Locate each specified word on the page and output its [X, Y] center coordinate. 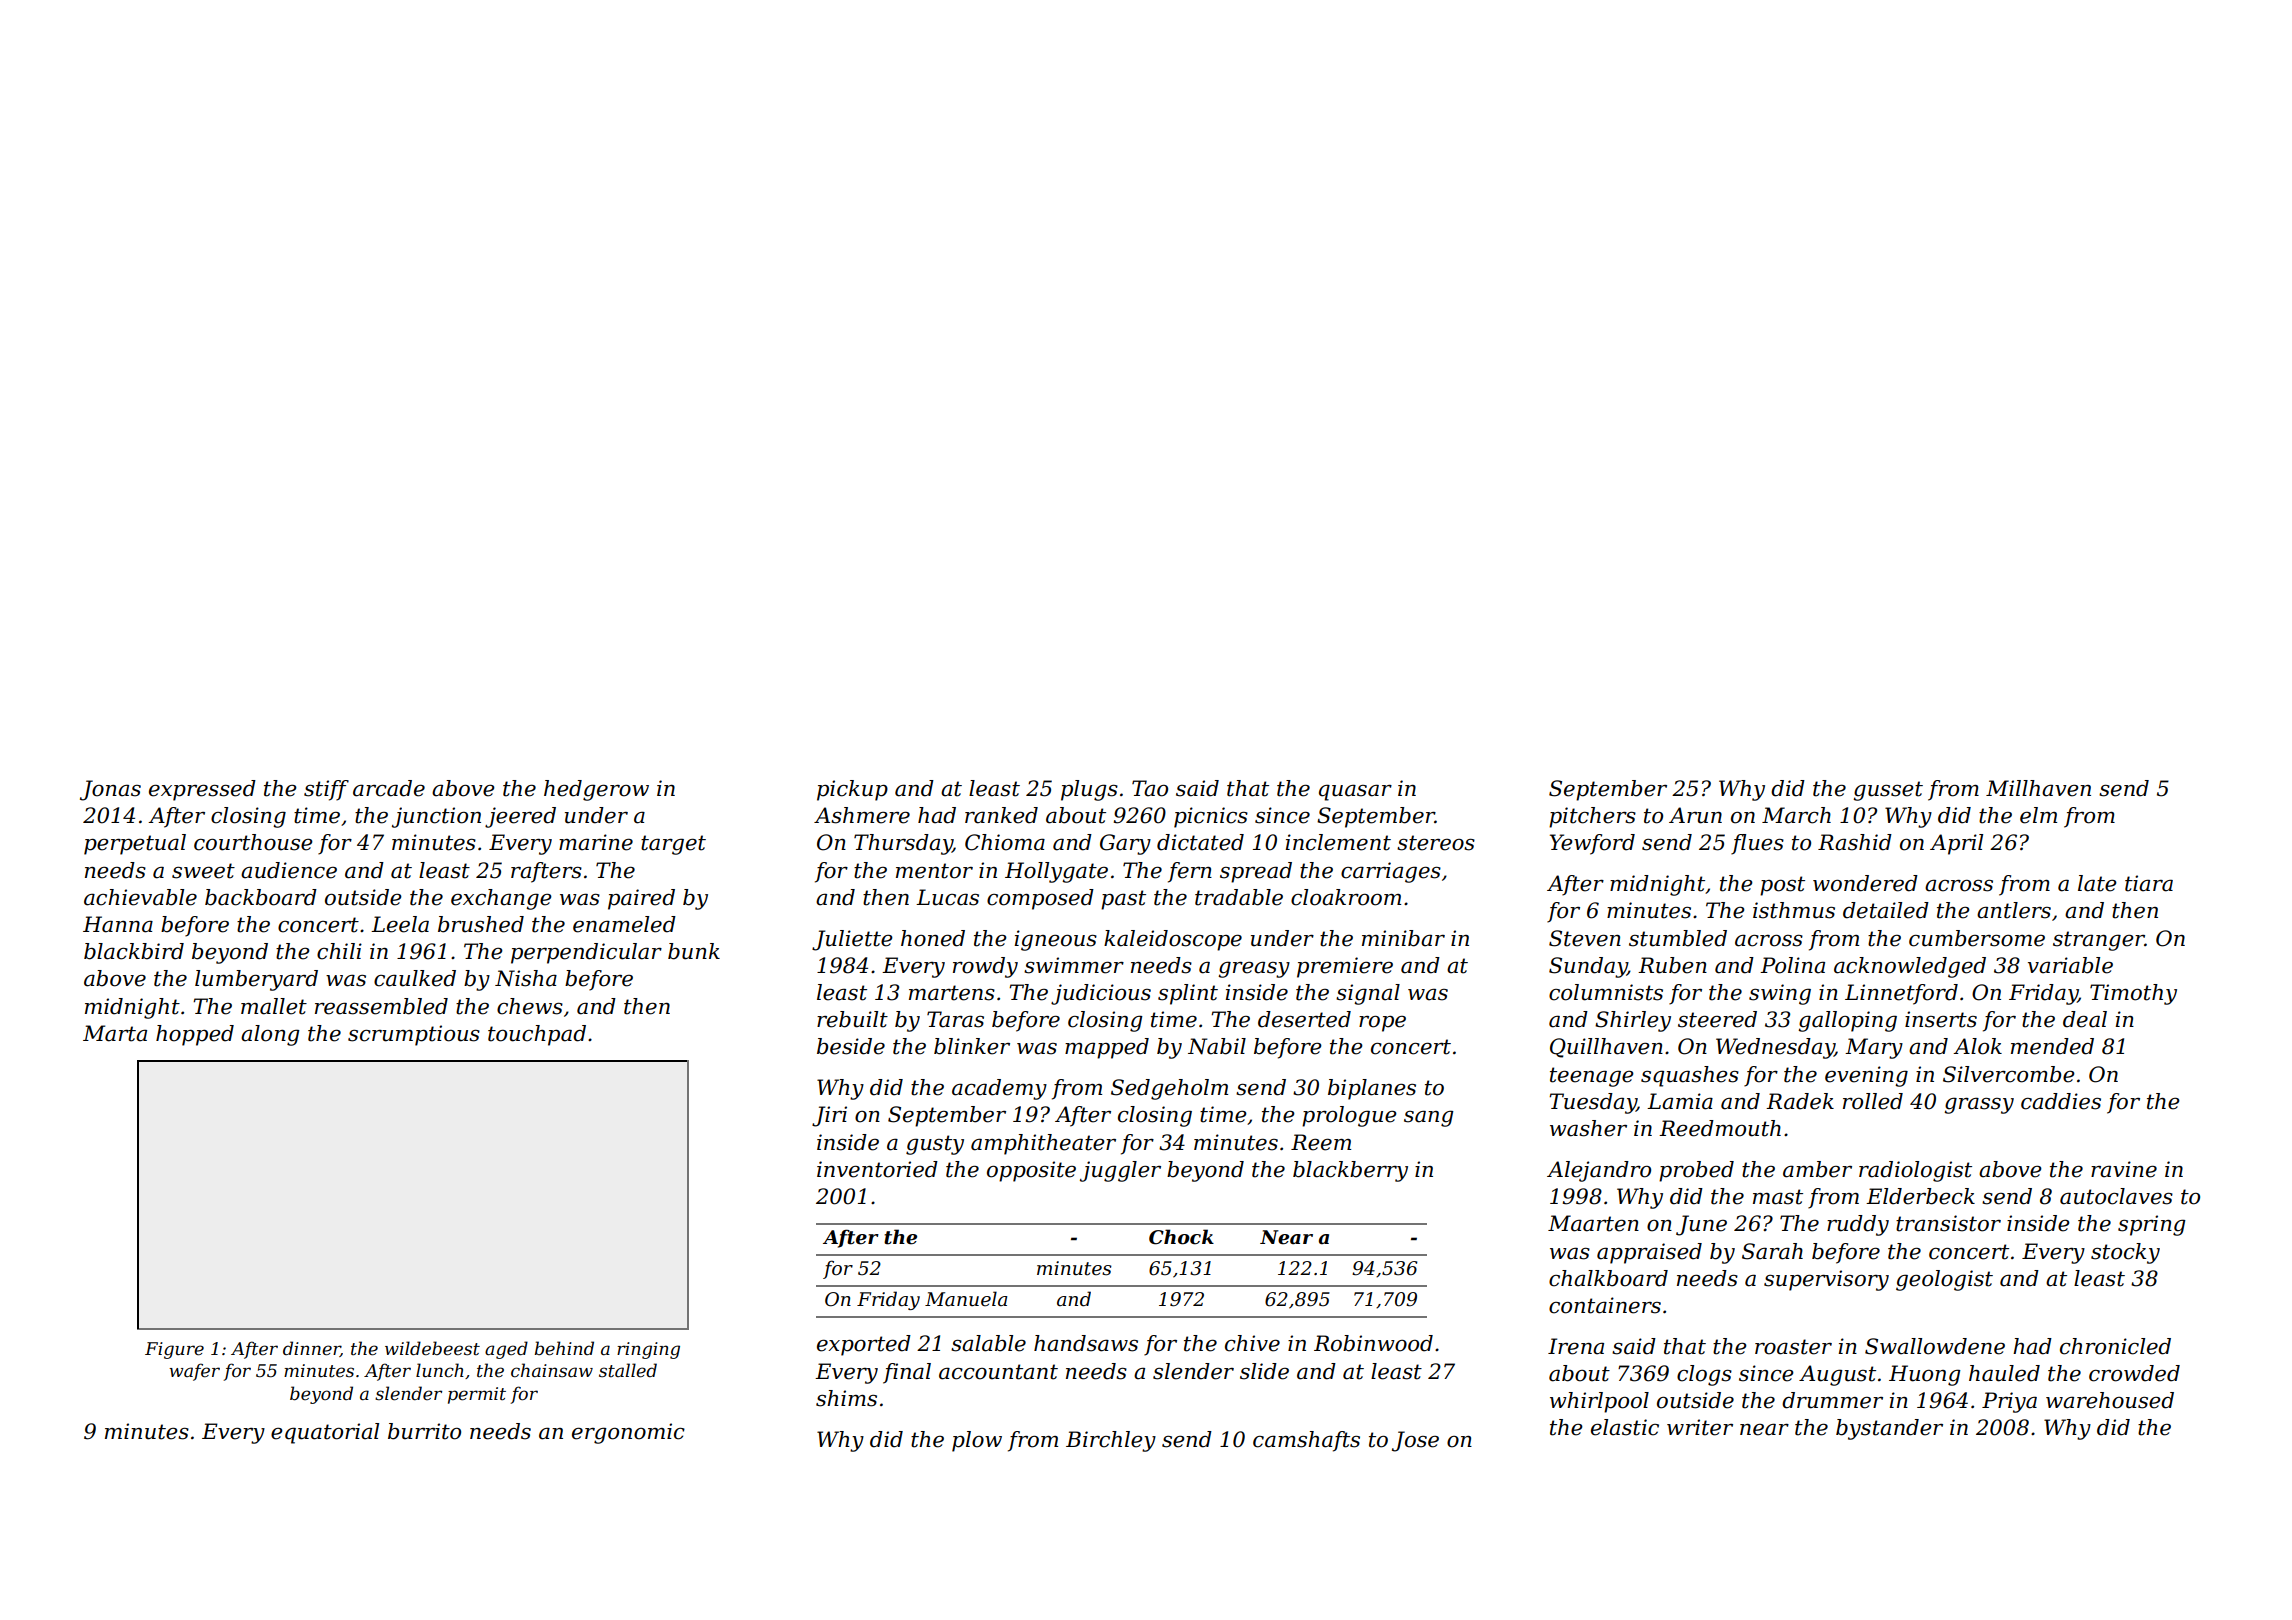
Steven [1585, 938]
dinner [311, 1349]
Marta [115, 1033]
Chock [1181, 1237]
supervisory [1826, 1280]
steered [1717, 1019]
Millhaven [2038, 788]
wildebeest [432, 1348]
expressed [202, 790]
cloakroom [1346, 897]
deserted [1304, 1019]
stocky [2125, 1253]
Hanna [118, 924]
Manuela [966, 1299]
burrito [424, 1431]
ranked [1001, 815]
